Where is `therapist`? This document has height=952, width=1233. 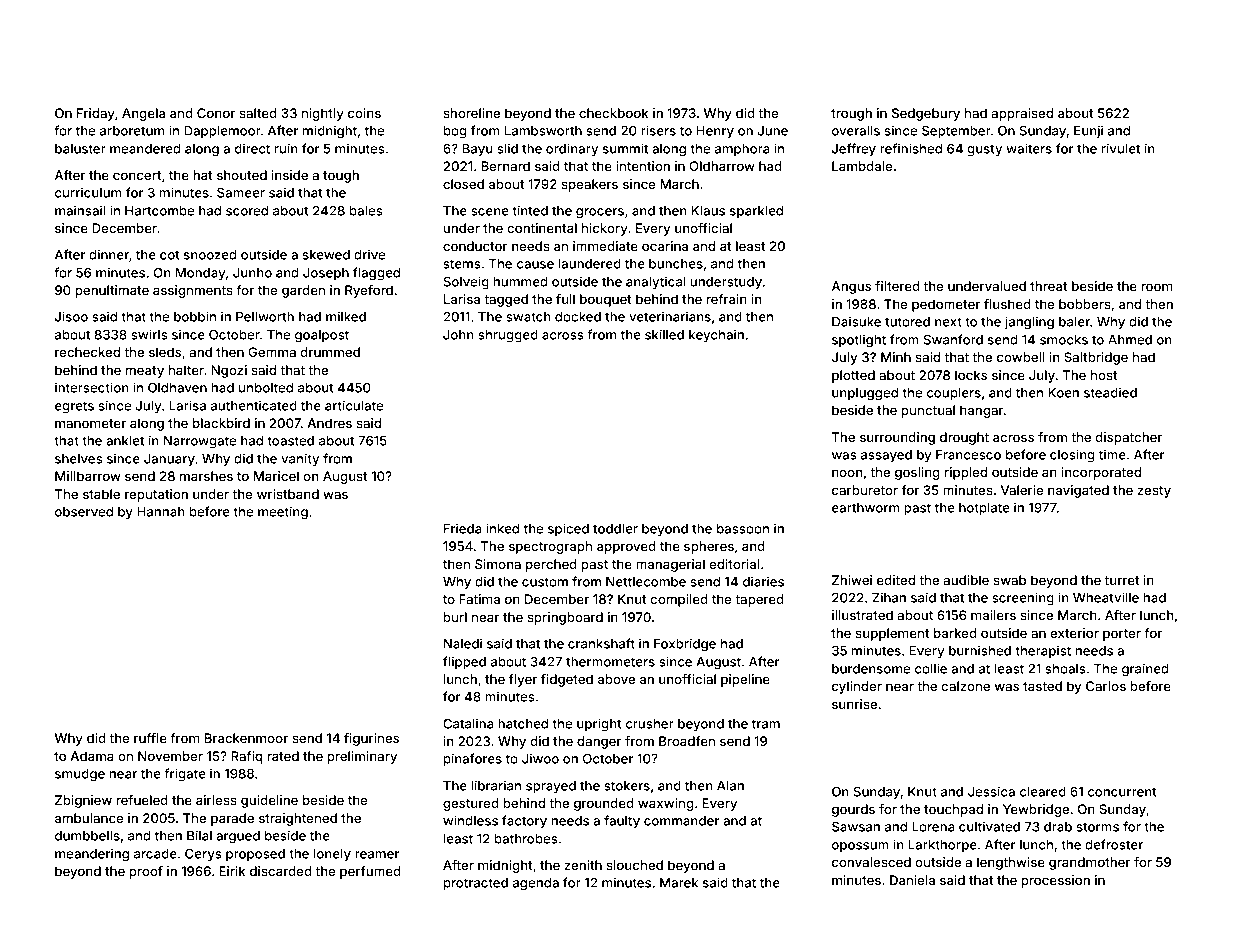
therapist is located at coordinates (1043, 651).
